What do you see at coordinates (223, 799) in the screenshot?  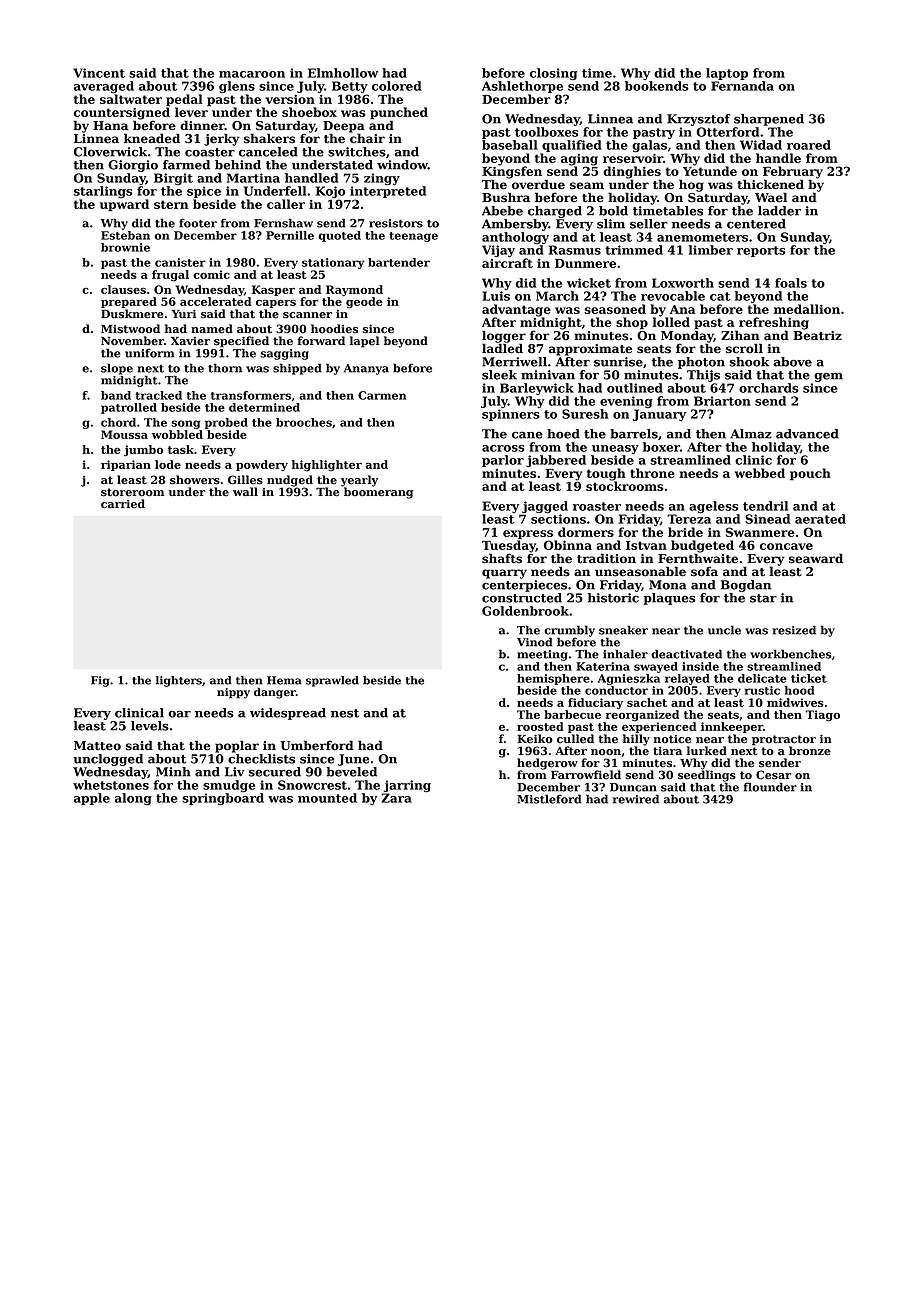 I see `springboard` at bounding box center [223, 799].
